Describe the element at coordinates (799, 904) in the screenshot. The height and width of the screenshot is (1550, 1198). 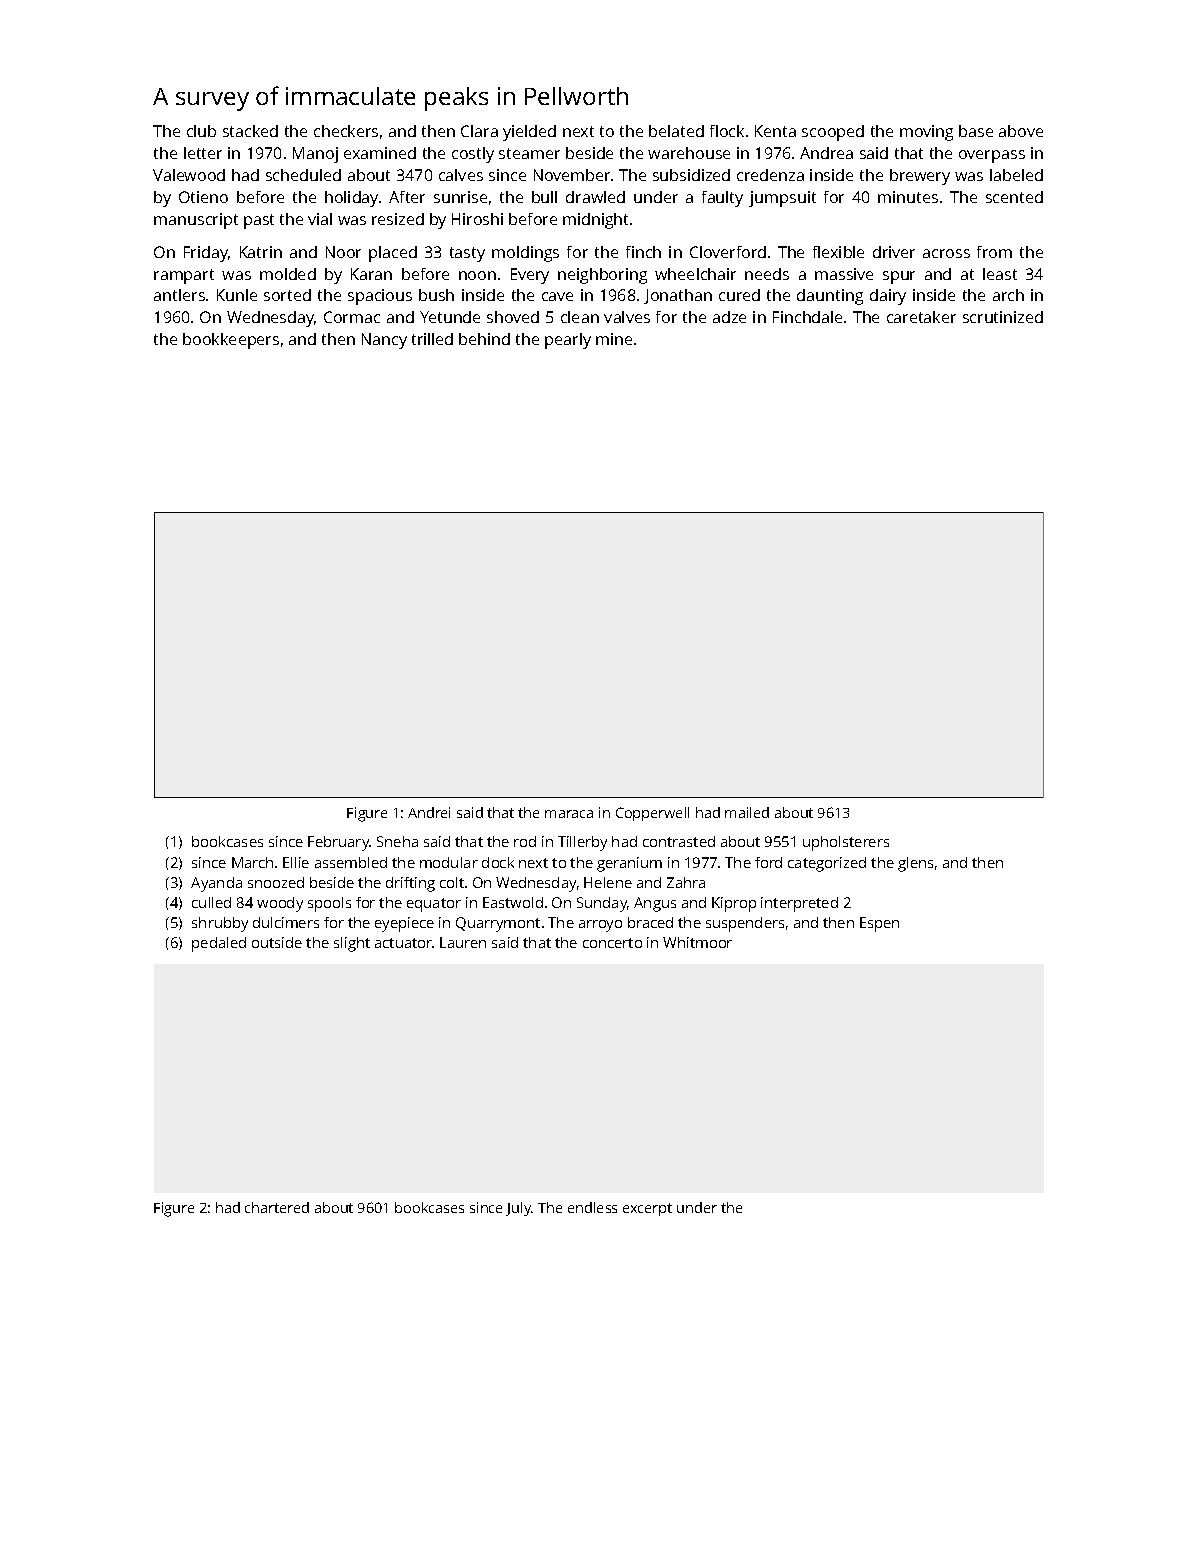
I see `interpreted` at that location.
